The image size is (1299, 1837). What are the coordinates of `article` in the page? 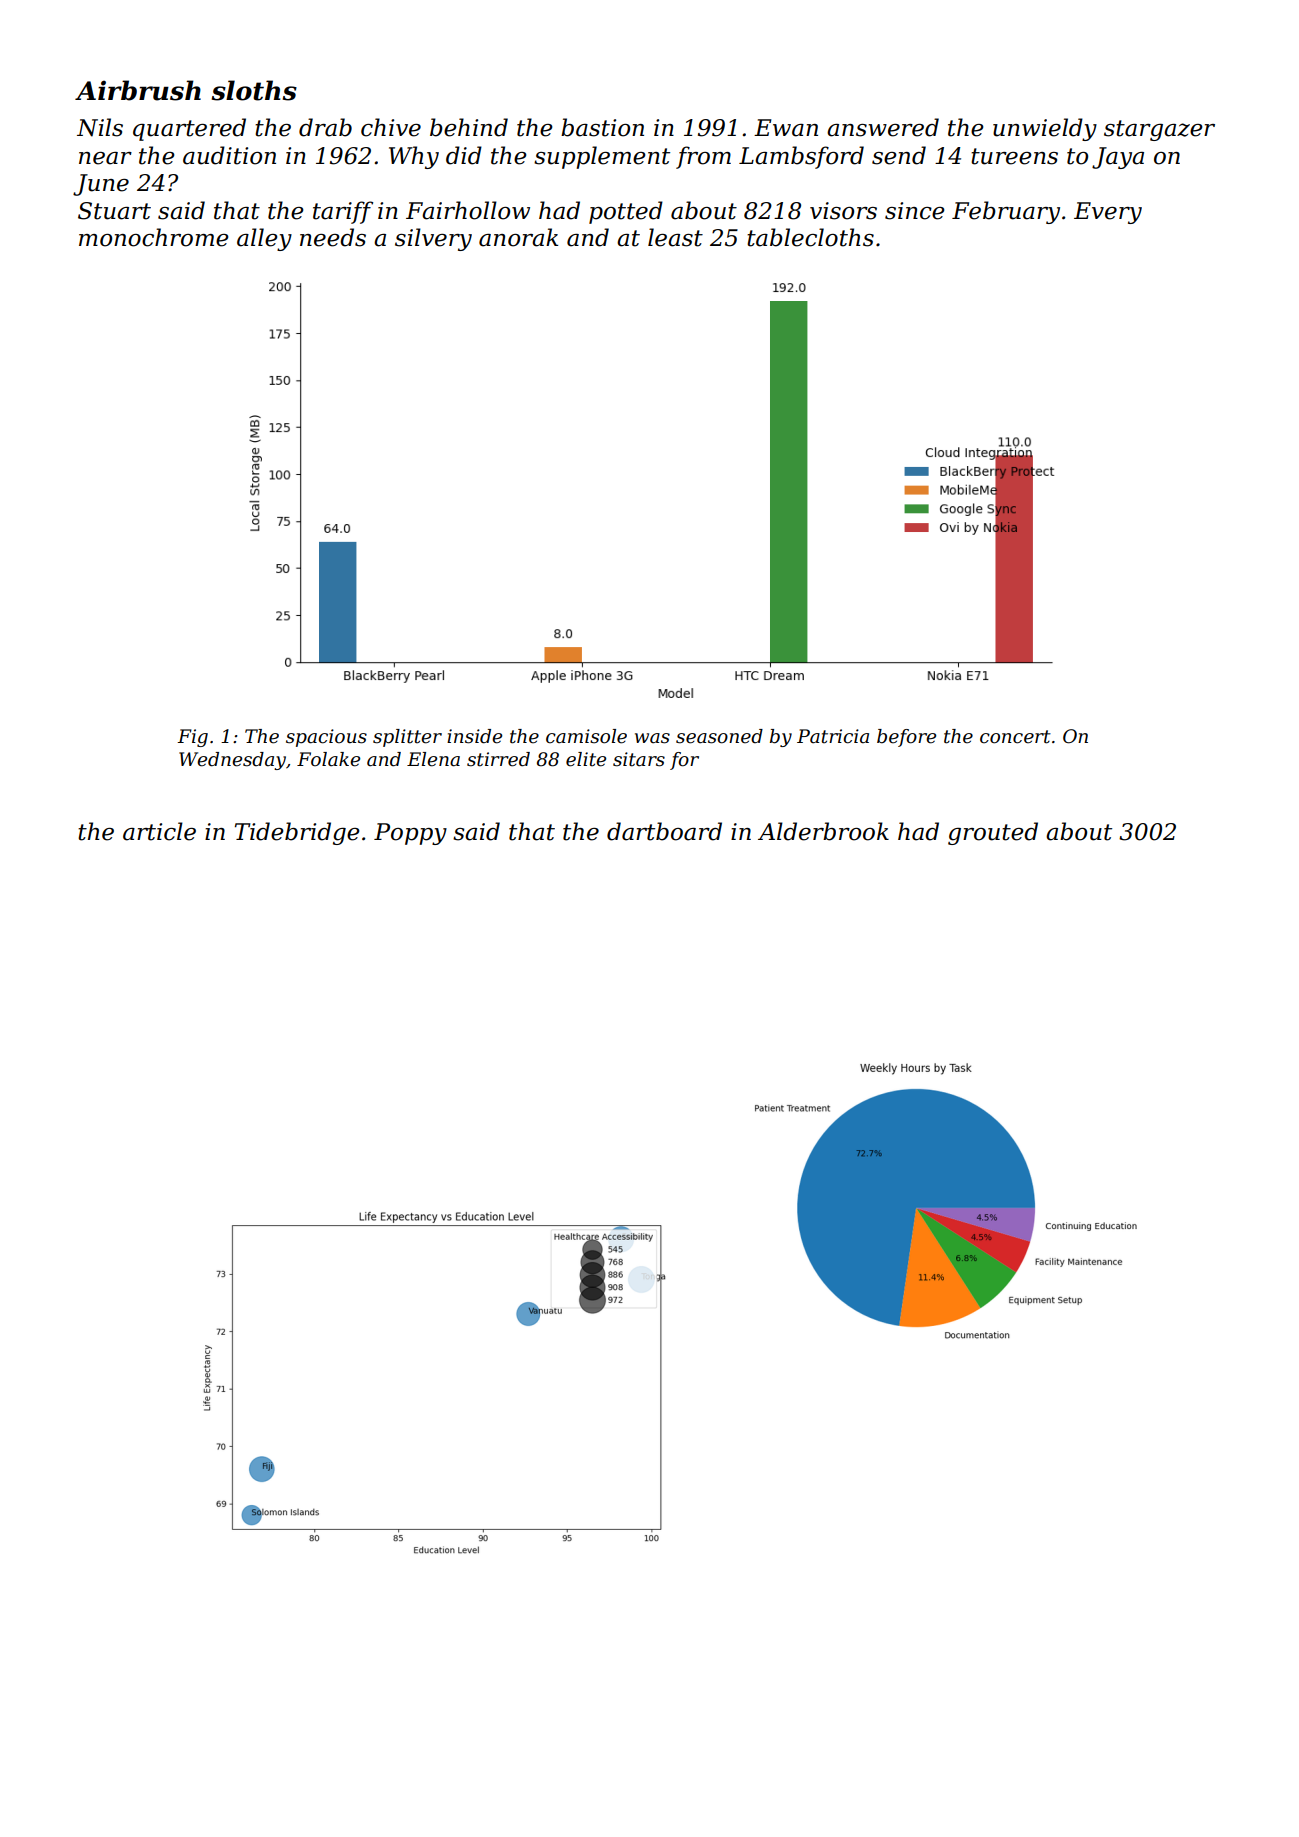 It's located at (159, 831).
